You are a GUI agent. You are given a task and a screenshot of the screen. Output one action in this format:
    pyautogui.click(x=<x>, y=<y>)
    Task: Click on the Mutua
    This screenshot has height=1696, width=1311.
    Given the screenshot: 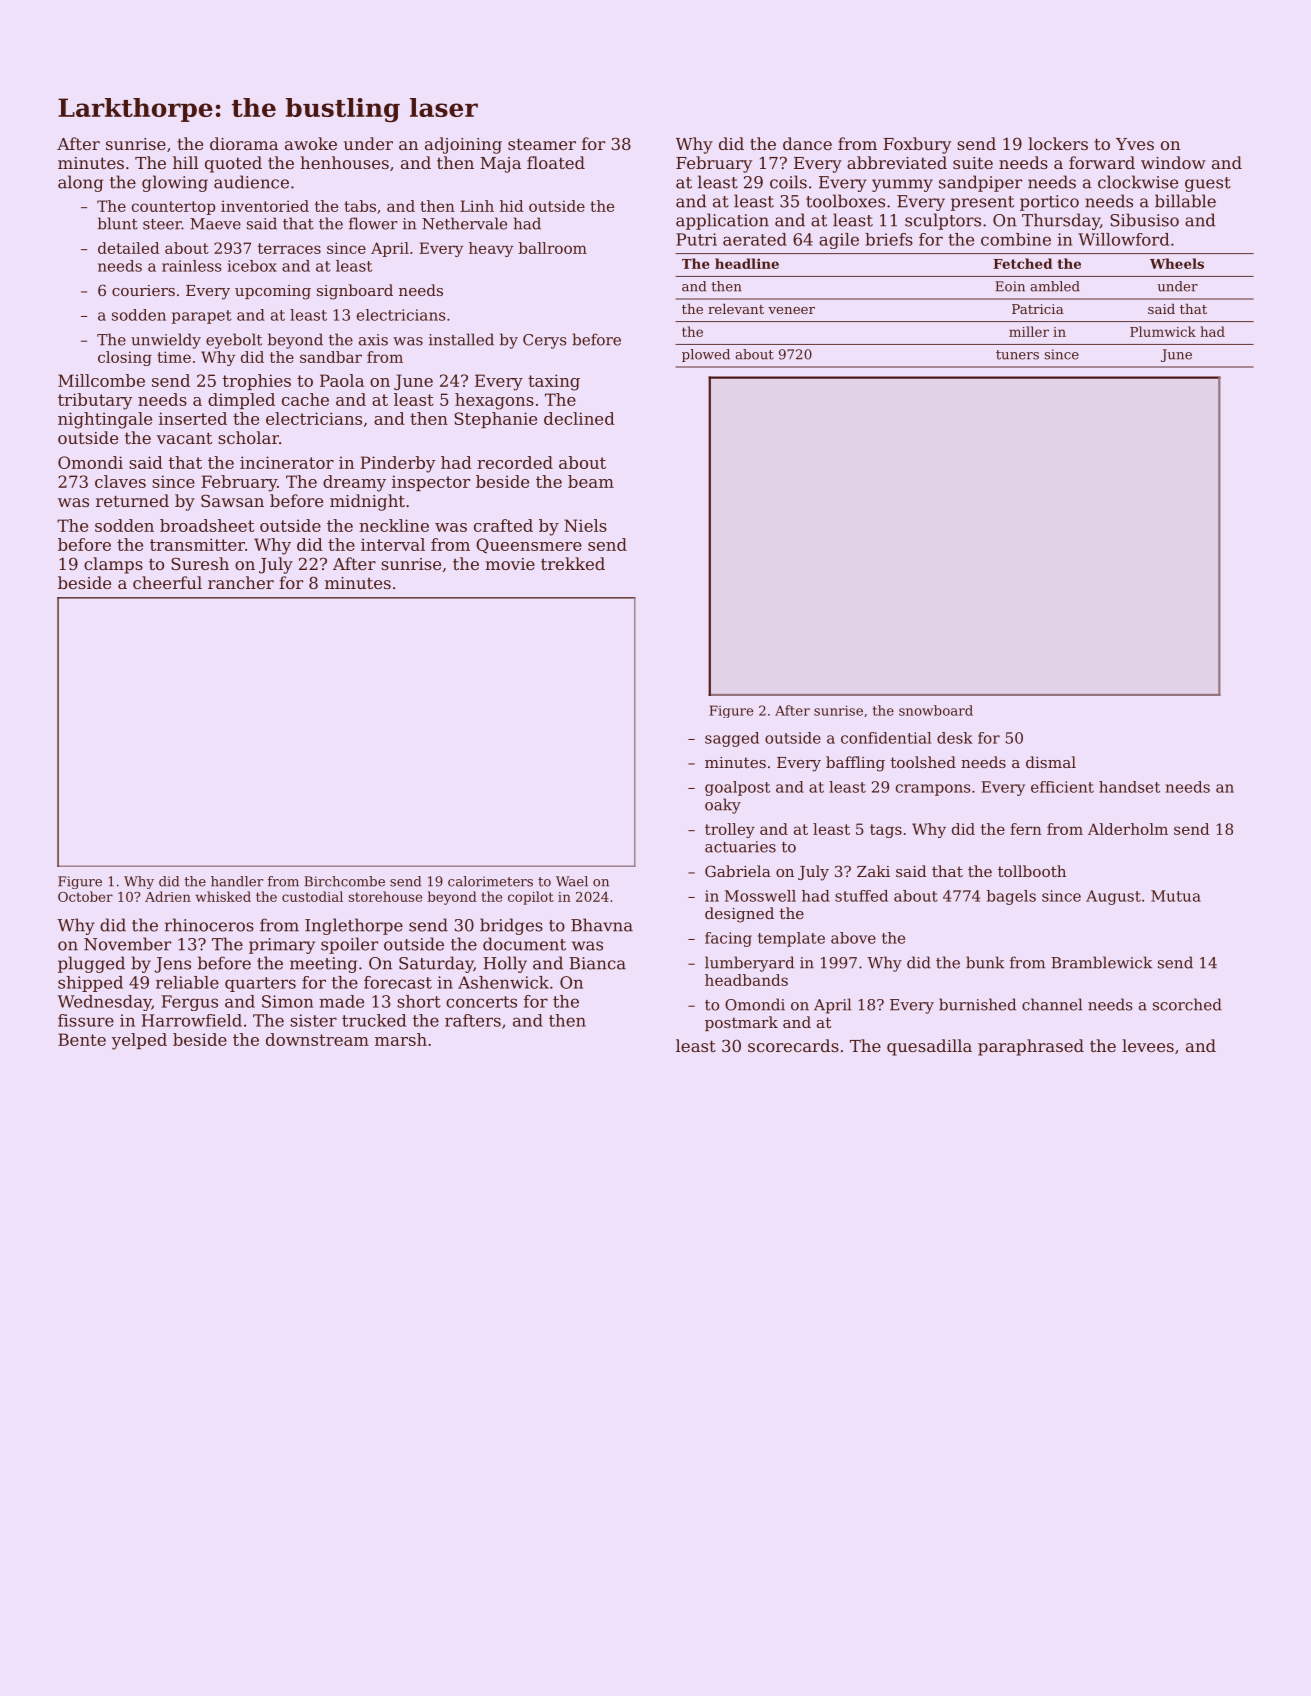 What is the action you would take?
    pyautogui.click(x=1176, y=896)
